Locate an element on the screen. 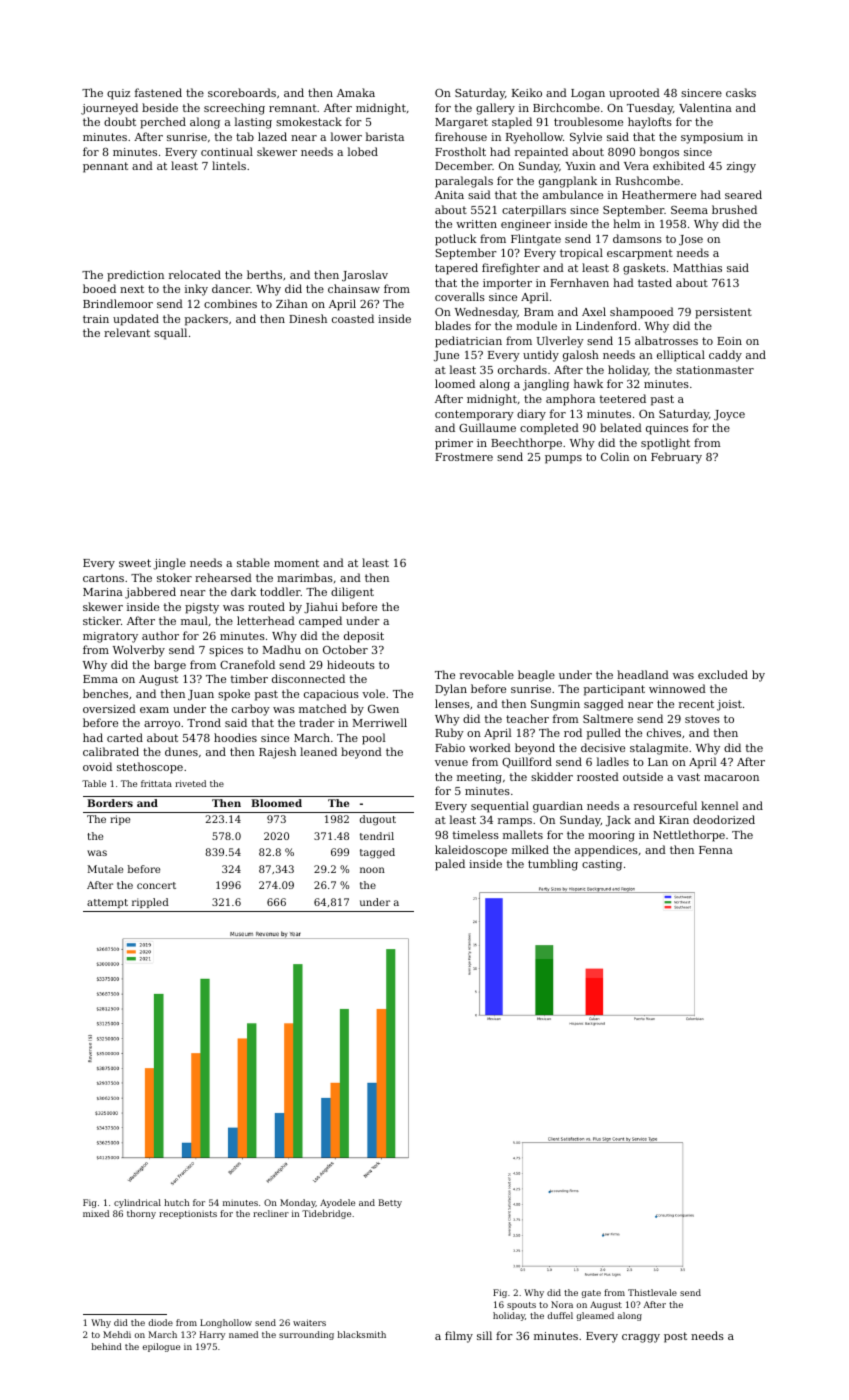  beside is located at coordinates (160, 107).
